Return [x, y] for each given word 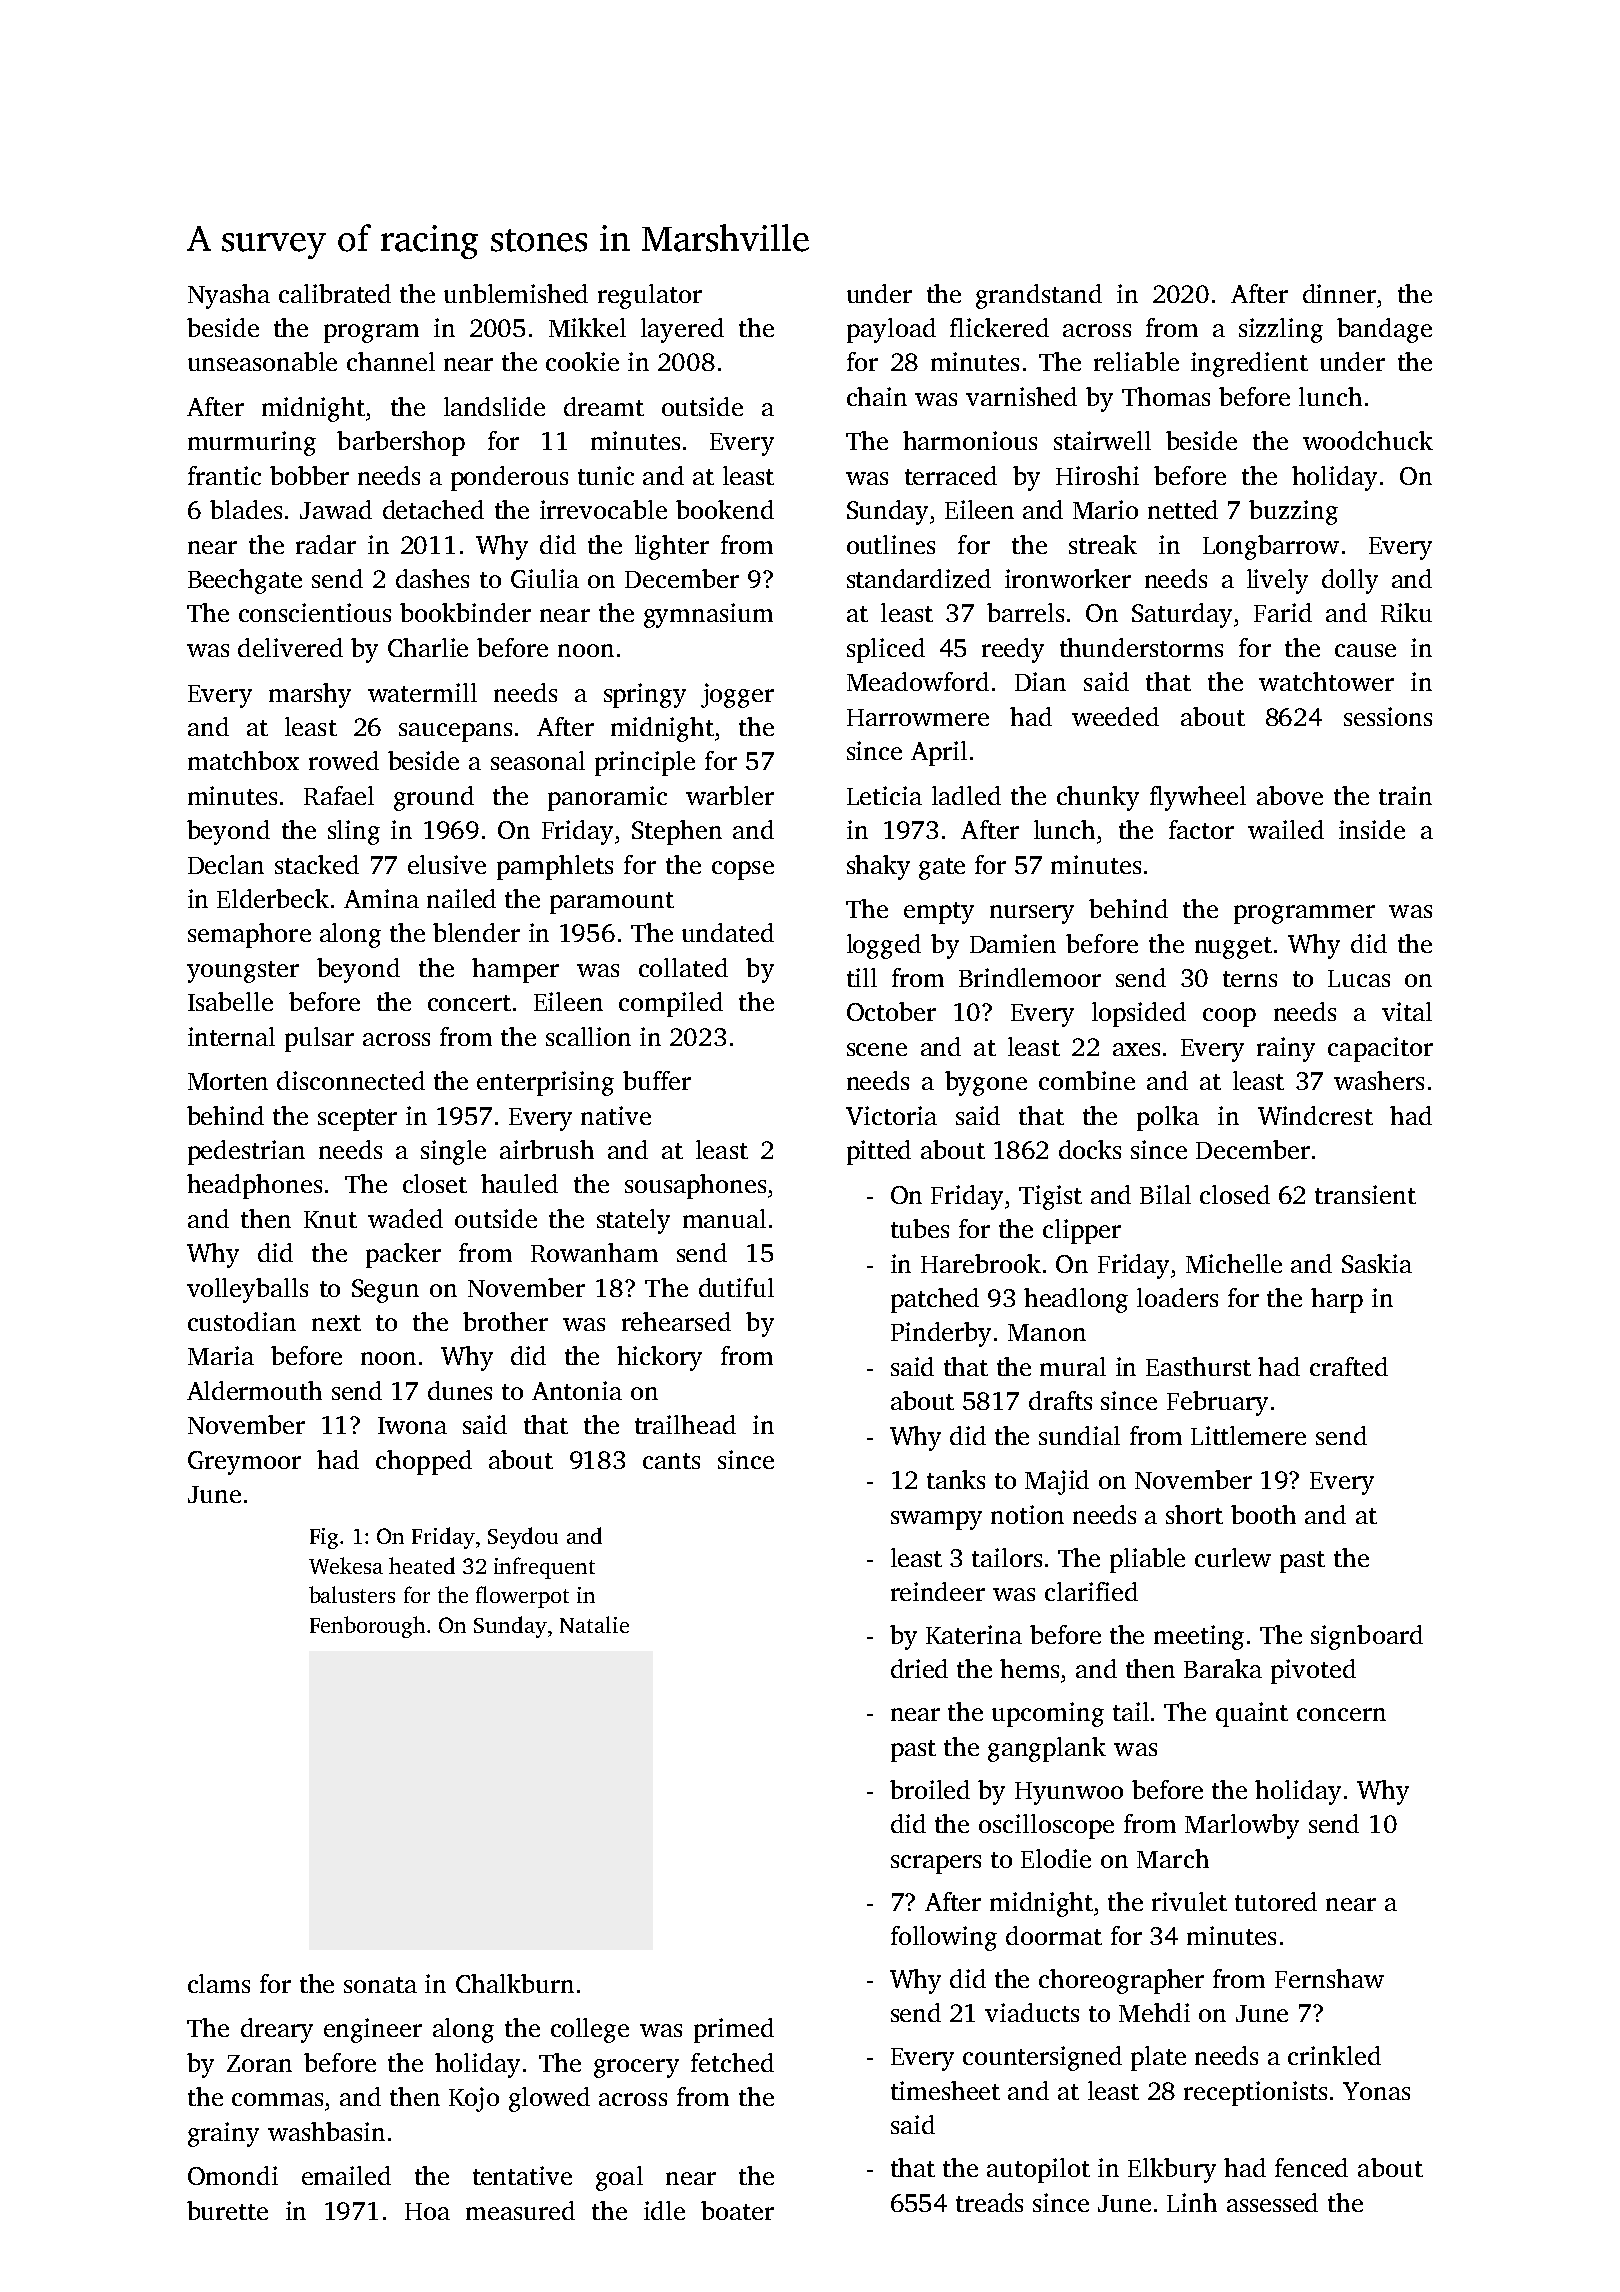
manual [724, 1218]
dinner [1339, 293]
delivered [290, 647]
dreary [277, 2030]
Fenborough [367, 1627]
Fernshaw [1329, 1978]
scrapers [936, 1864]
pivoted [1313, 1671]
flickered [999, 327]
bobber [309, 475]
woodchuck [1368, 440]
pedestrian [246, 1152]
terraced [951, 475]
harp [1337, 1300]
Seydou [523, 1538]
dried [919, 1668]
